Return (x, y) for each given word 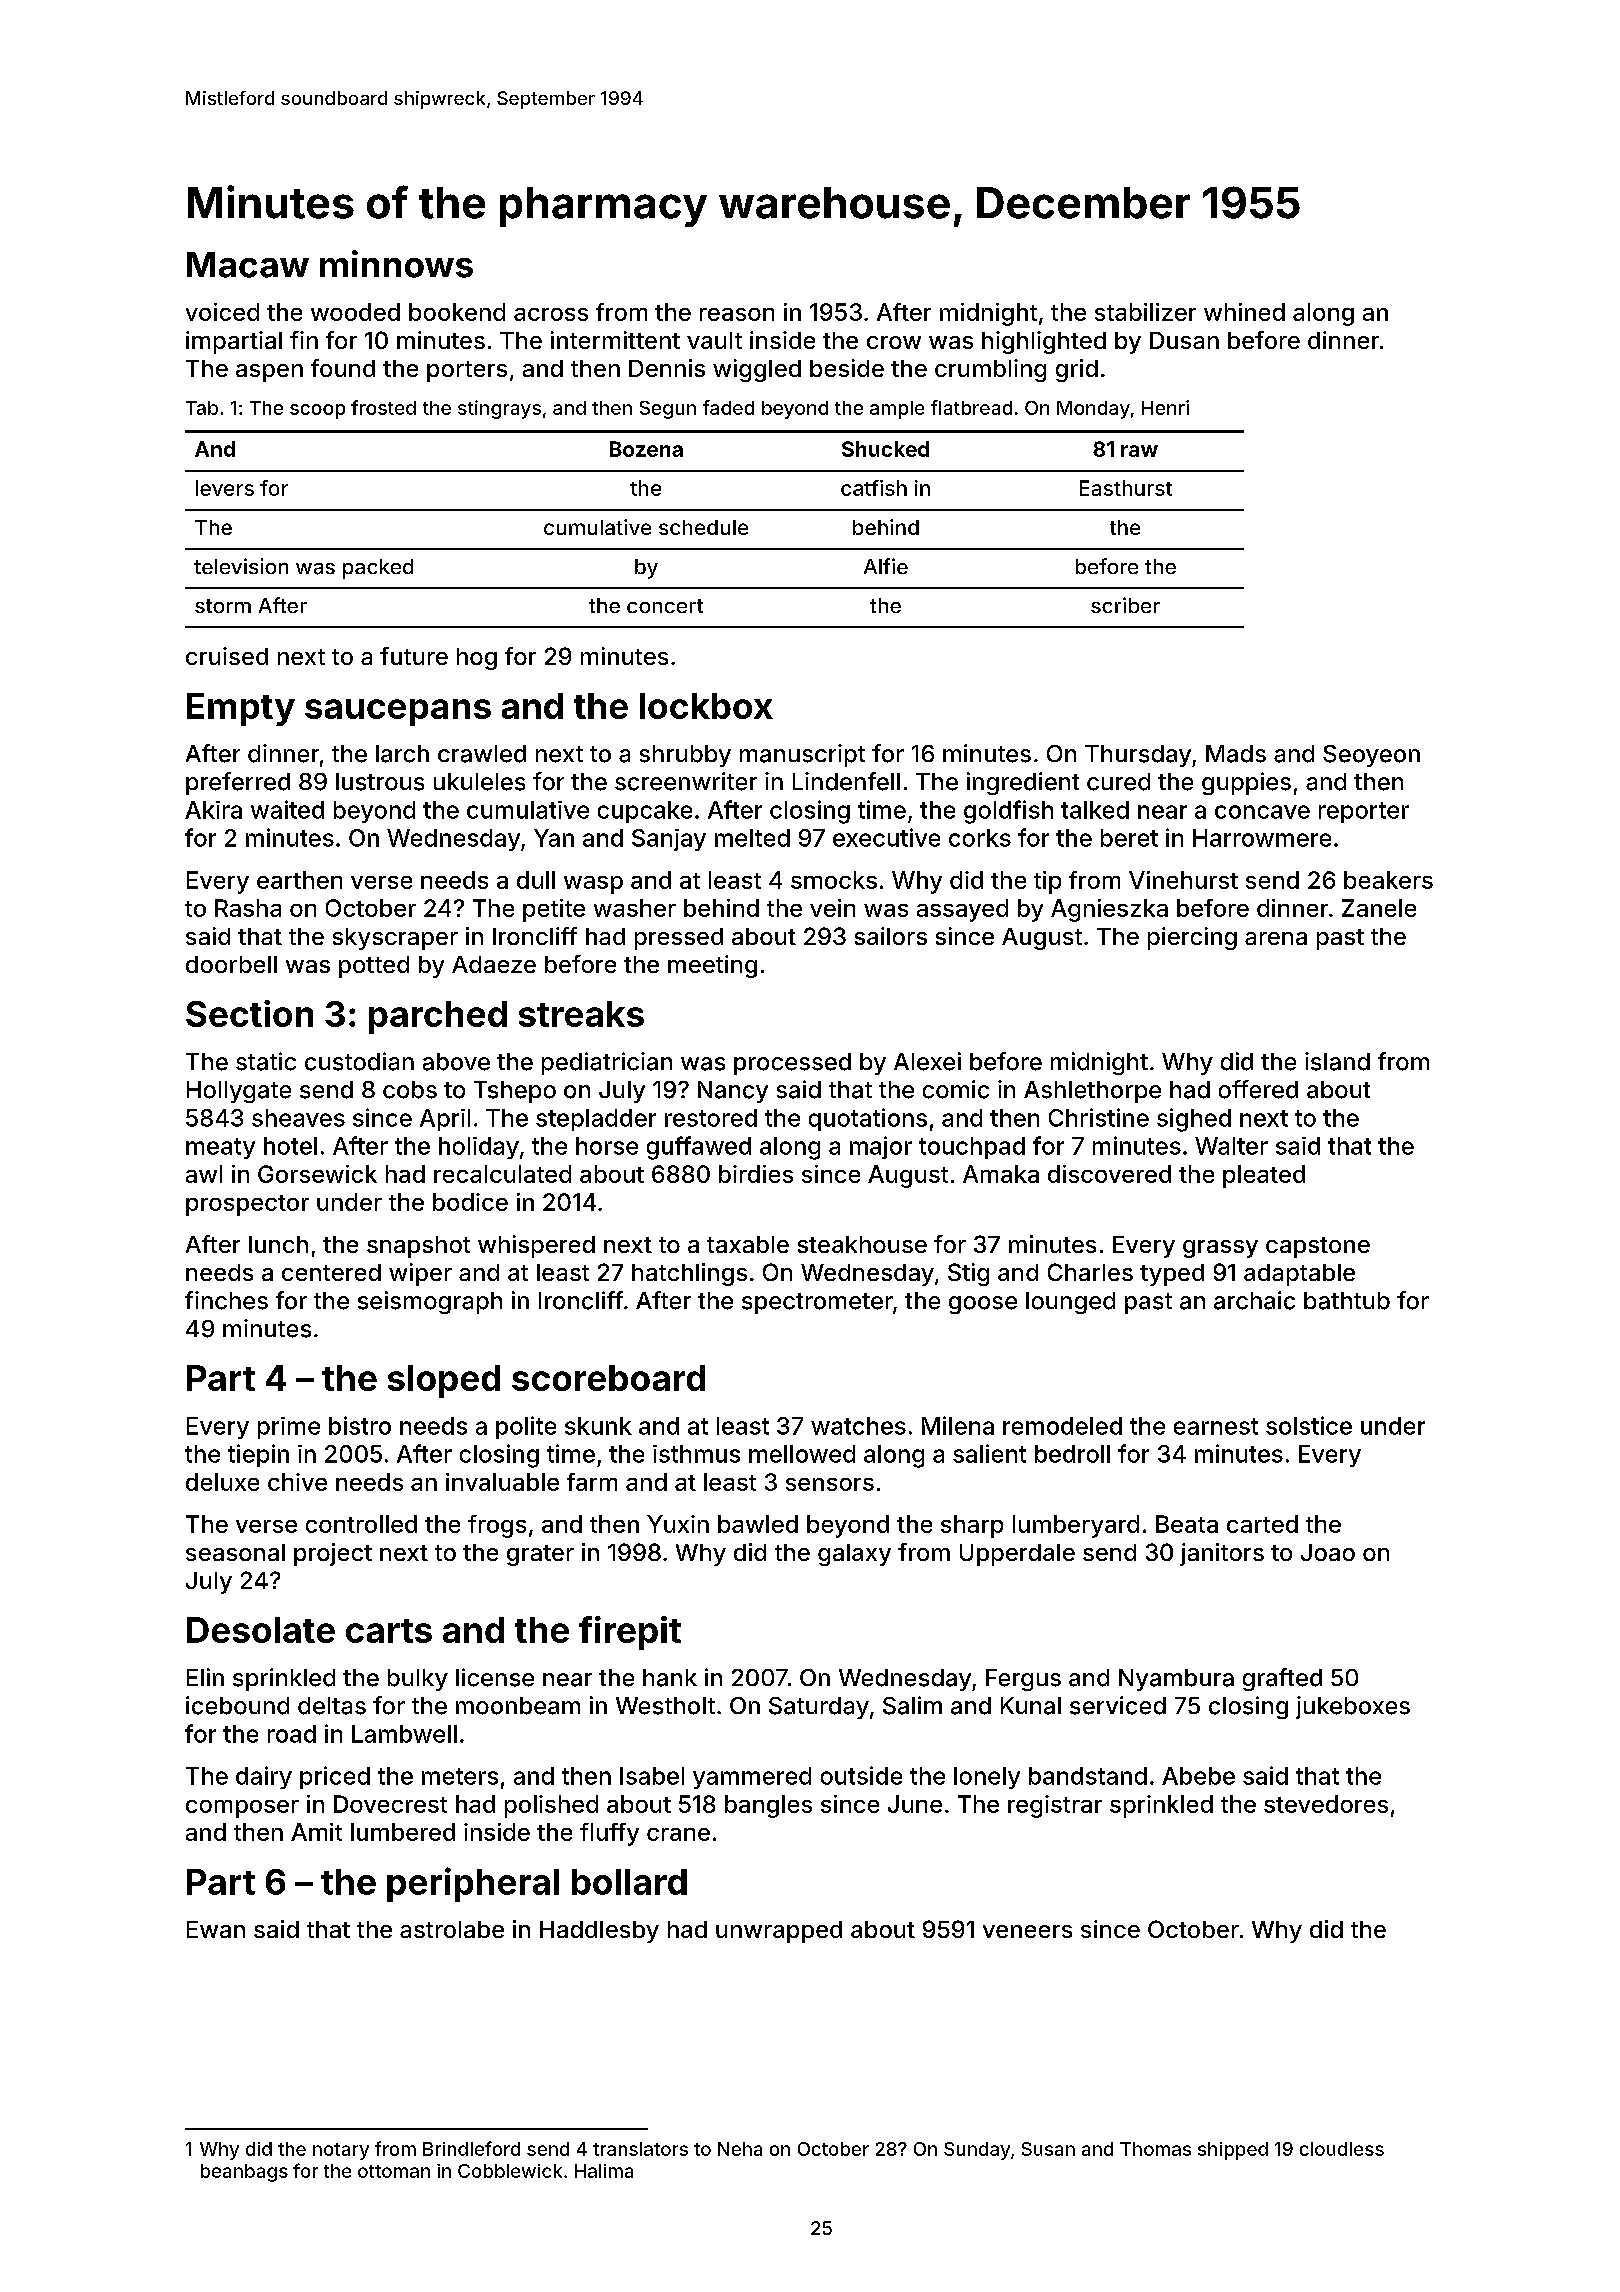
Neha (740, 2149)
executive (886, 837)
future (414, 656)
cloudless (1342, 2149)
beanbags (244, 2173)
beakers (1388, 880)
